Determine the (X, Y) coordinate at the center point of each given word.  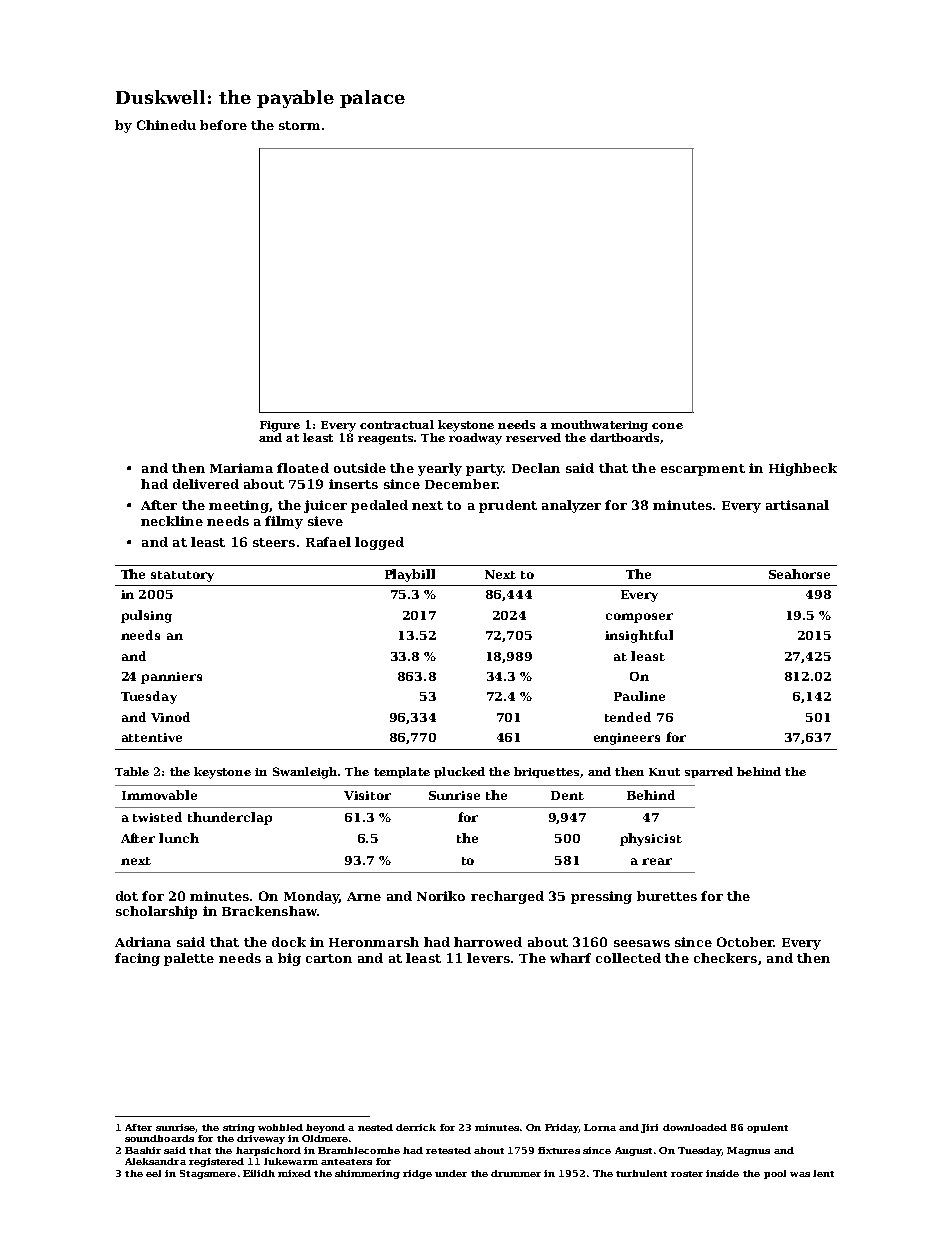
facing (137, 959)
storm (299, 125)
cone (667, 426)
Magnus (748, 1151)
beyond (325, 1128)
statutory (182, 576)
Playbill (410, 575)
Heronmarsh (374, 942)
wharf (570, 958)
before (223, 125)
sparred (709, 772)
